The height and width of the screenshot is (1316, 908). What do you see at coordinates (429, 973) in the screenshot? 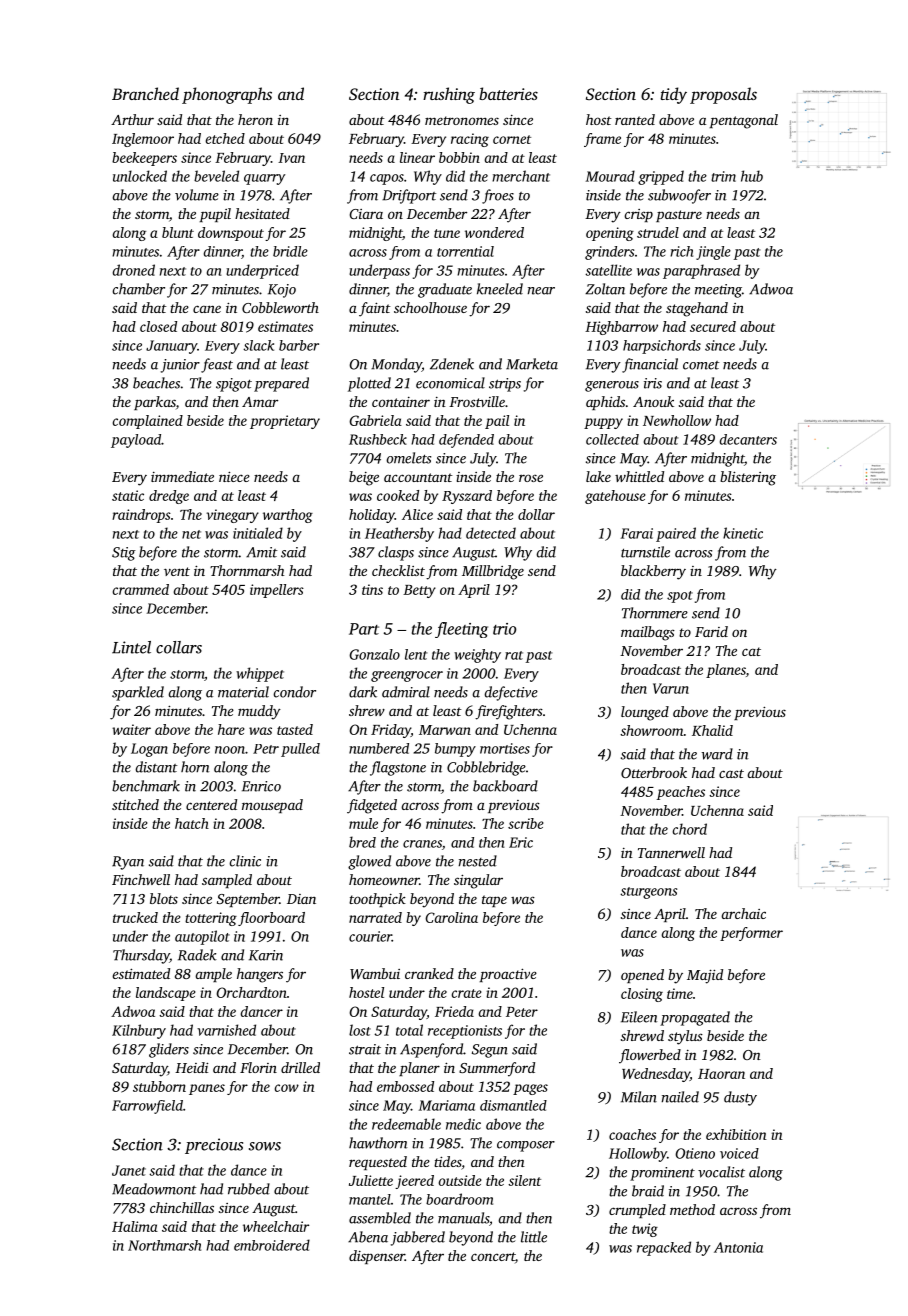
I see `cranked` at bounding box center [429, 973].
